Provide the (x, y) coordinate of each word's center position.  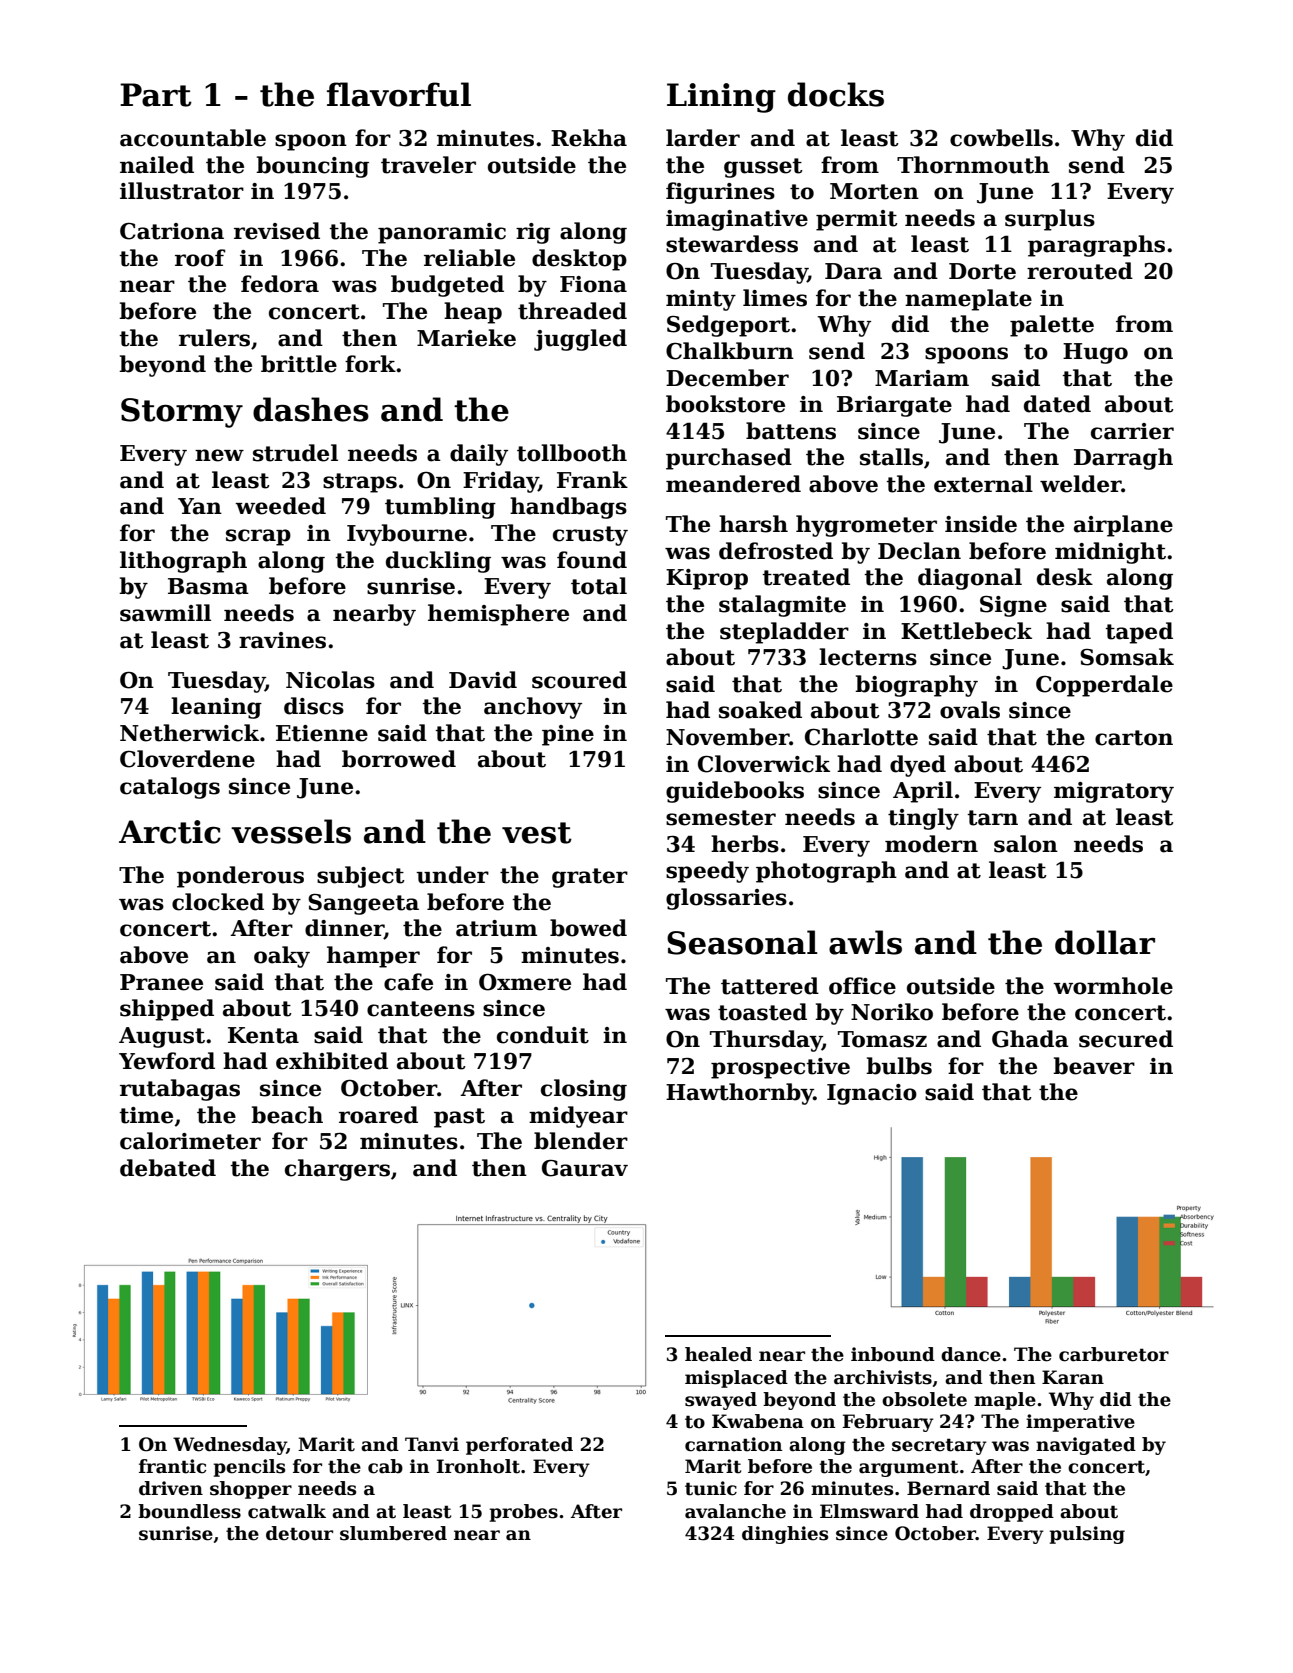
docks (836, 94)
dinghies (785, 1535)
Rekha (589, 138)
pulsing (1087, 1535)
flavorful (399, 94)
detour (299, 1533)
